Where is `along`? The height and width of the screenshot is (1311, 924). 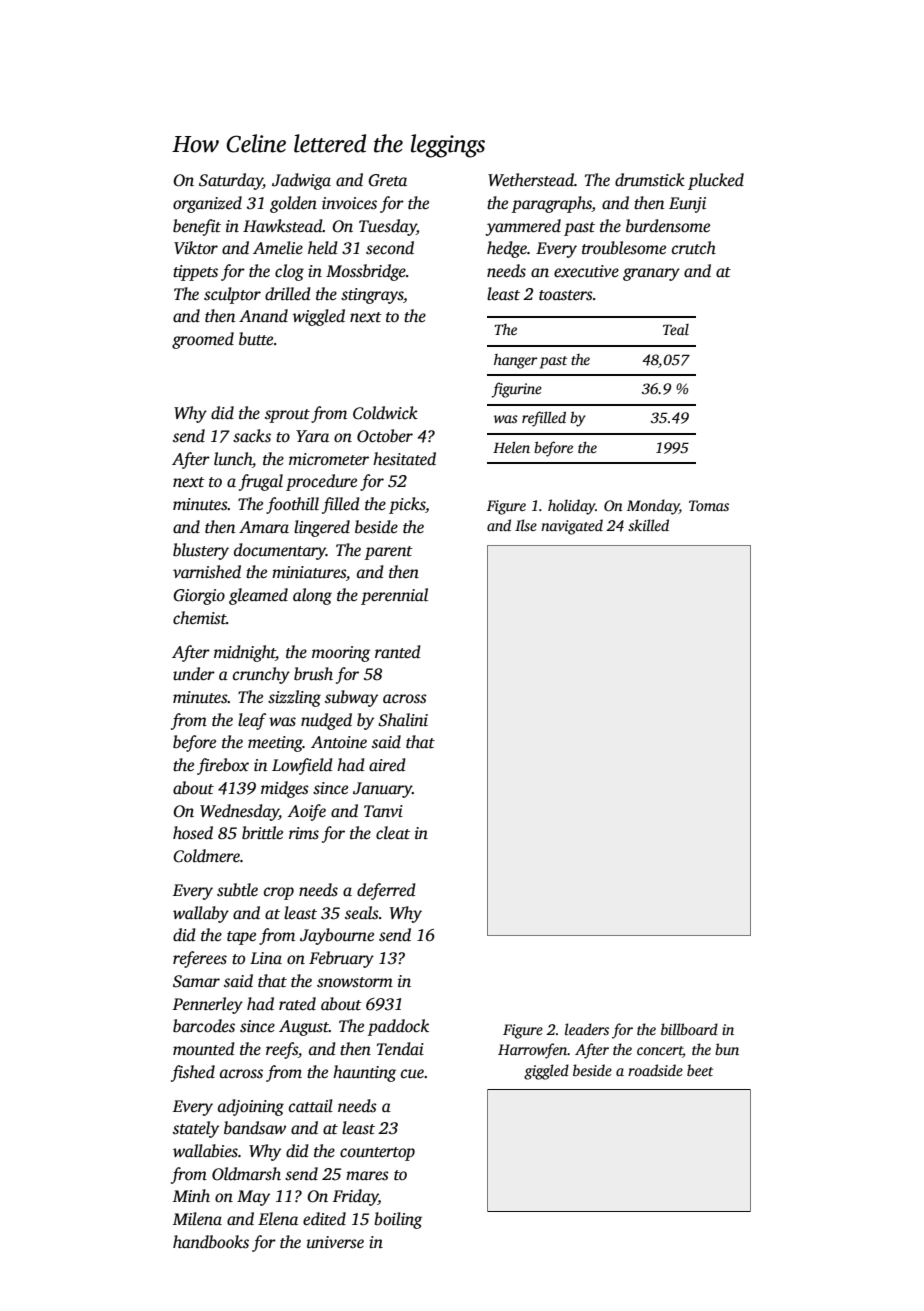
along is located at coordinates (312, 596).
